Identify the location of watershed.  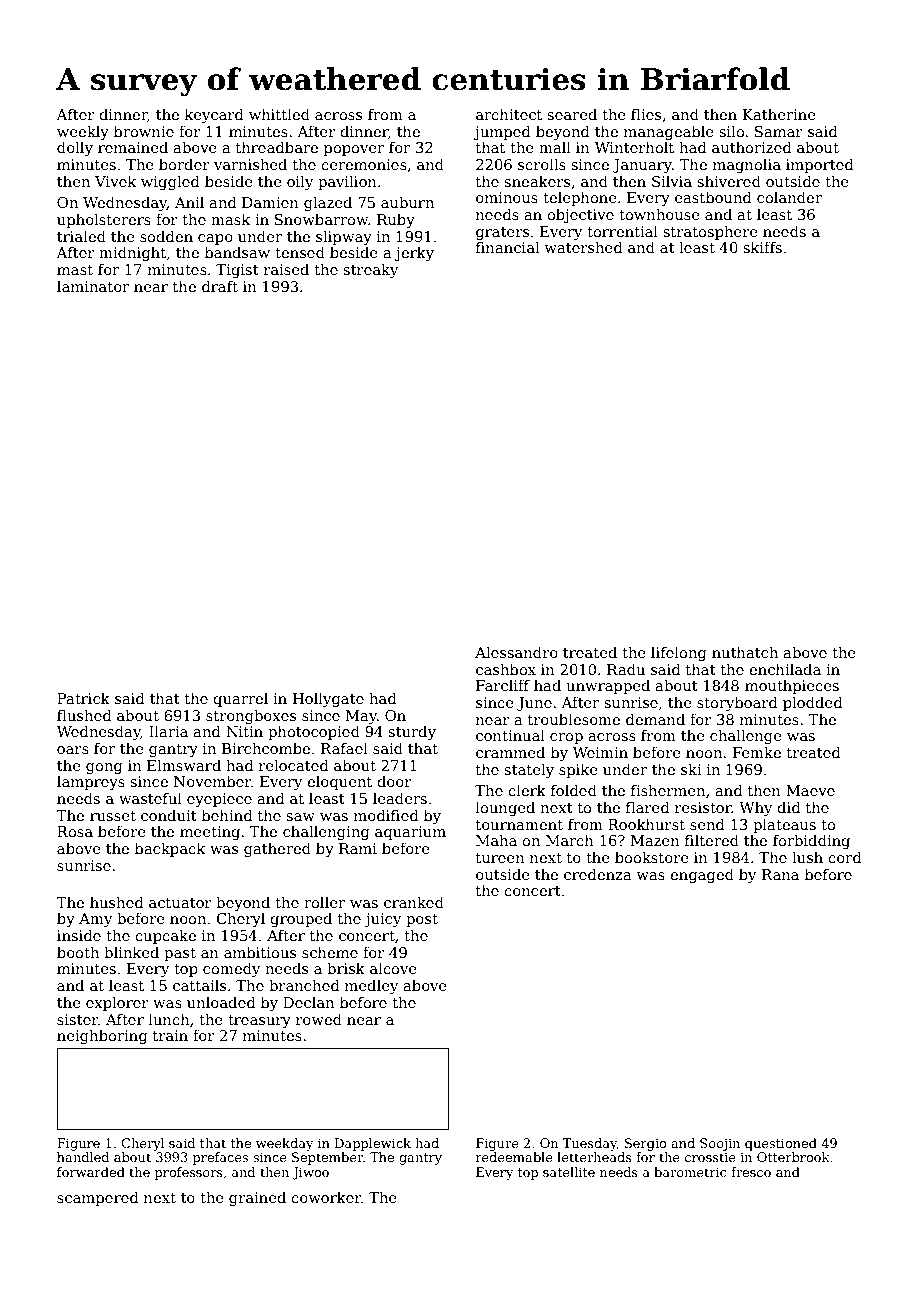
(583, 247).
